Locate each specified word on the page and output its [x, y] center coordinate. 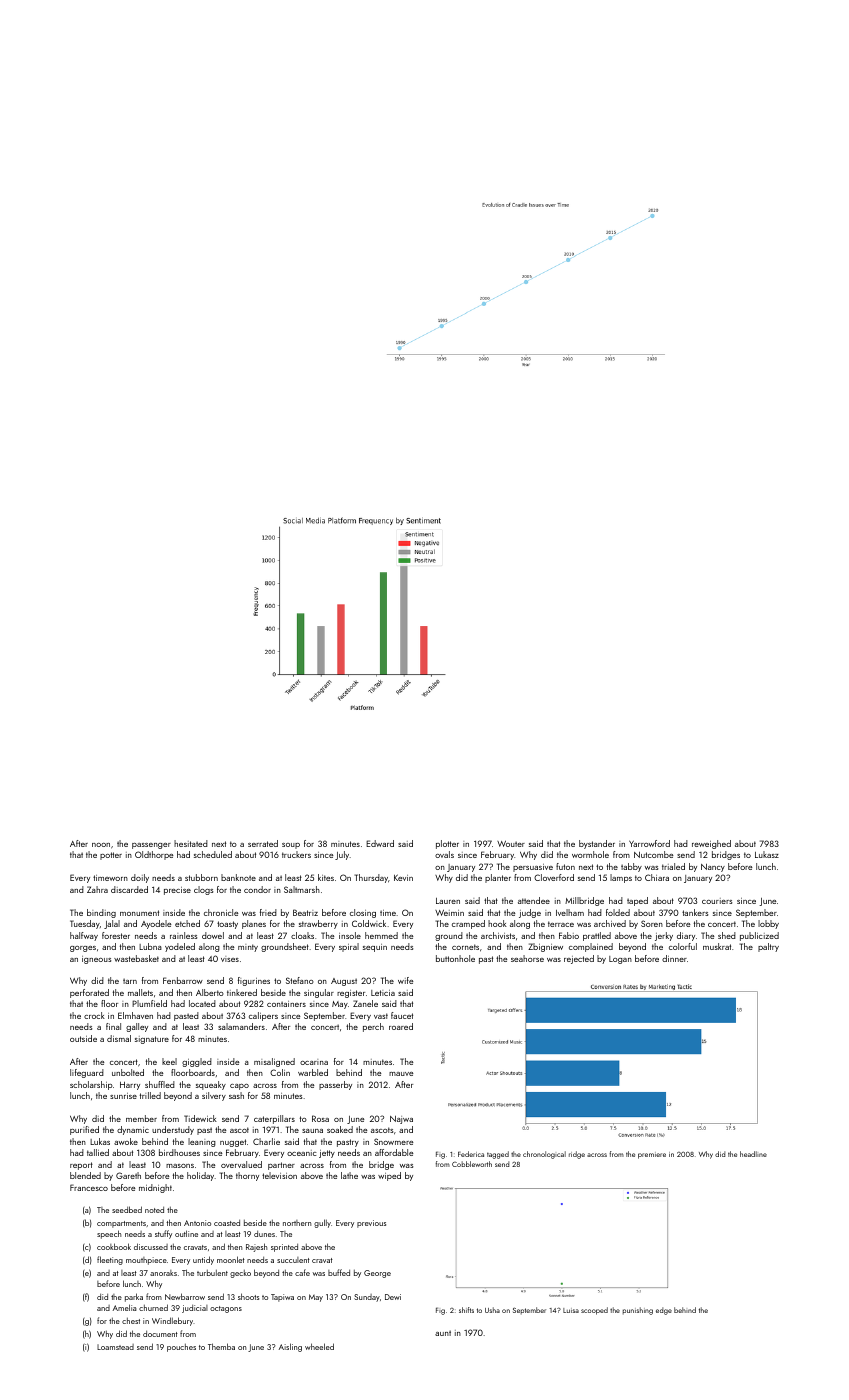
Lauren [448, 901]
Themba [221, 1346]
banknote [238, 877]
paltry [768, 947]
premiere [652, 1155]
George [377, 1274]
